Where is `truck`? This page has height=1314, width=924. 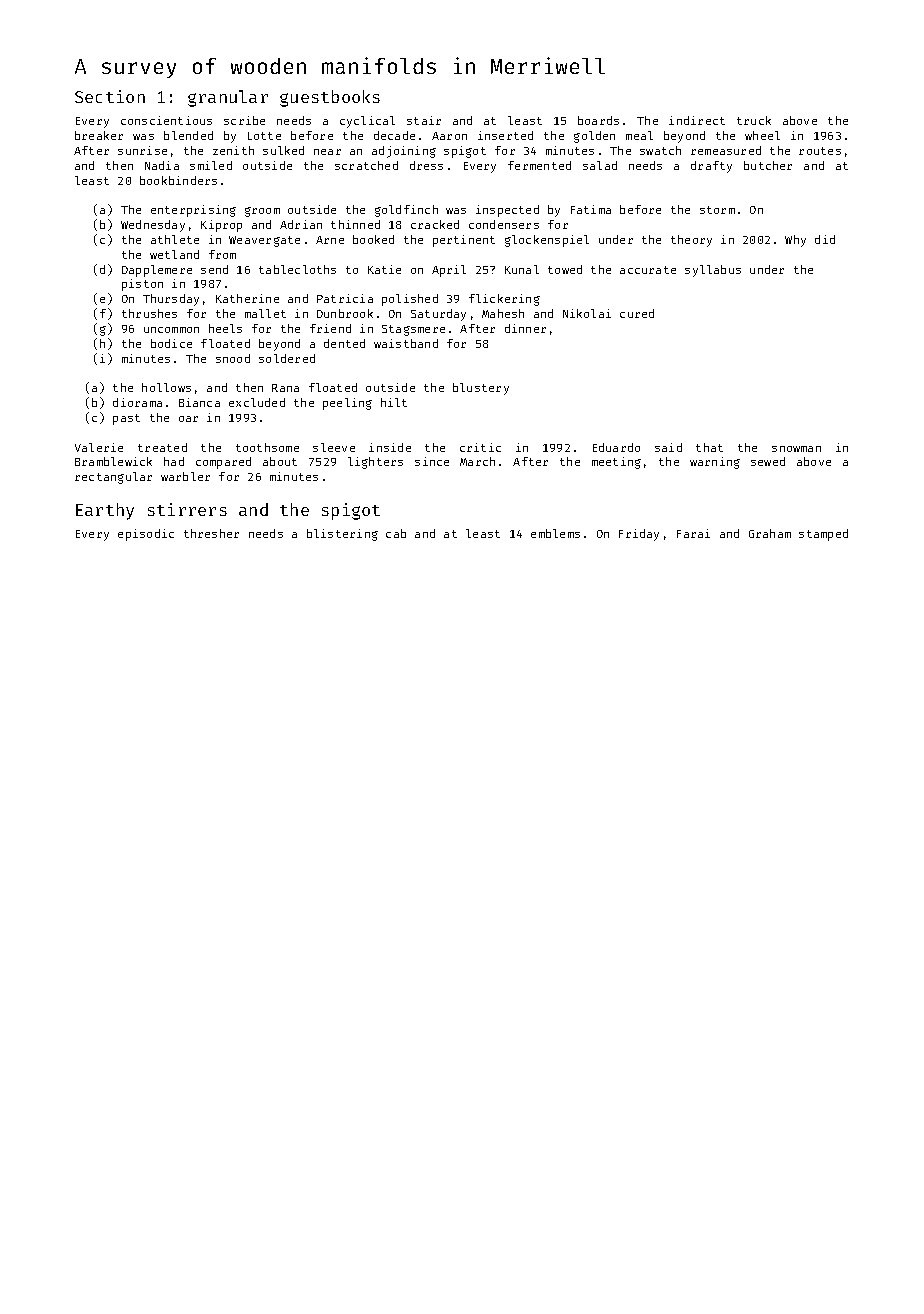 truck is located at coordinates (754, 120).
